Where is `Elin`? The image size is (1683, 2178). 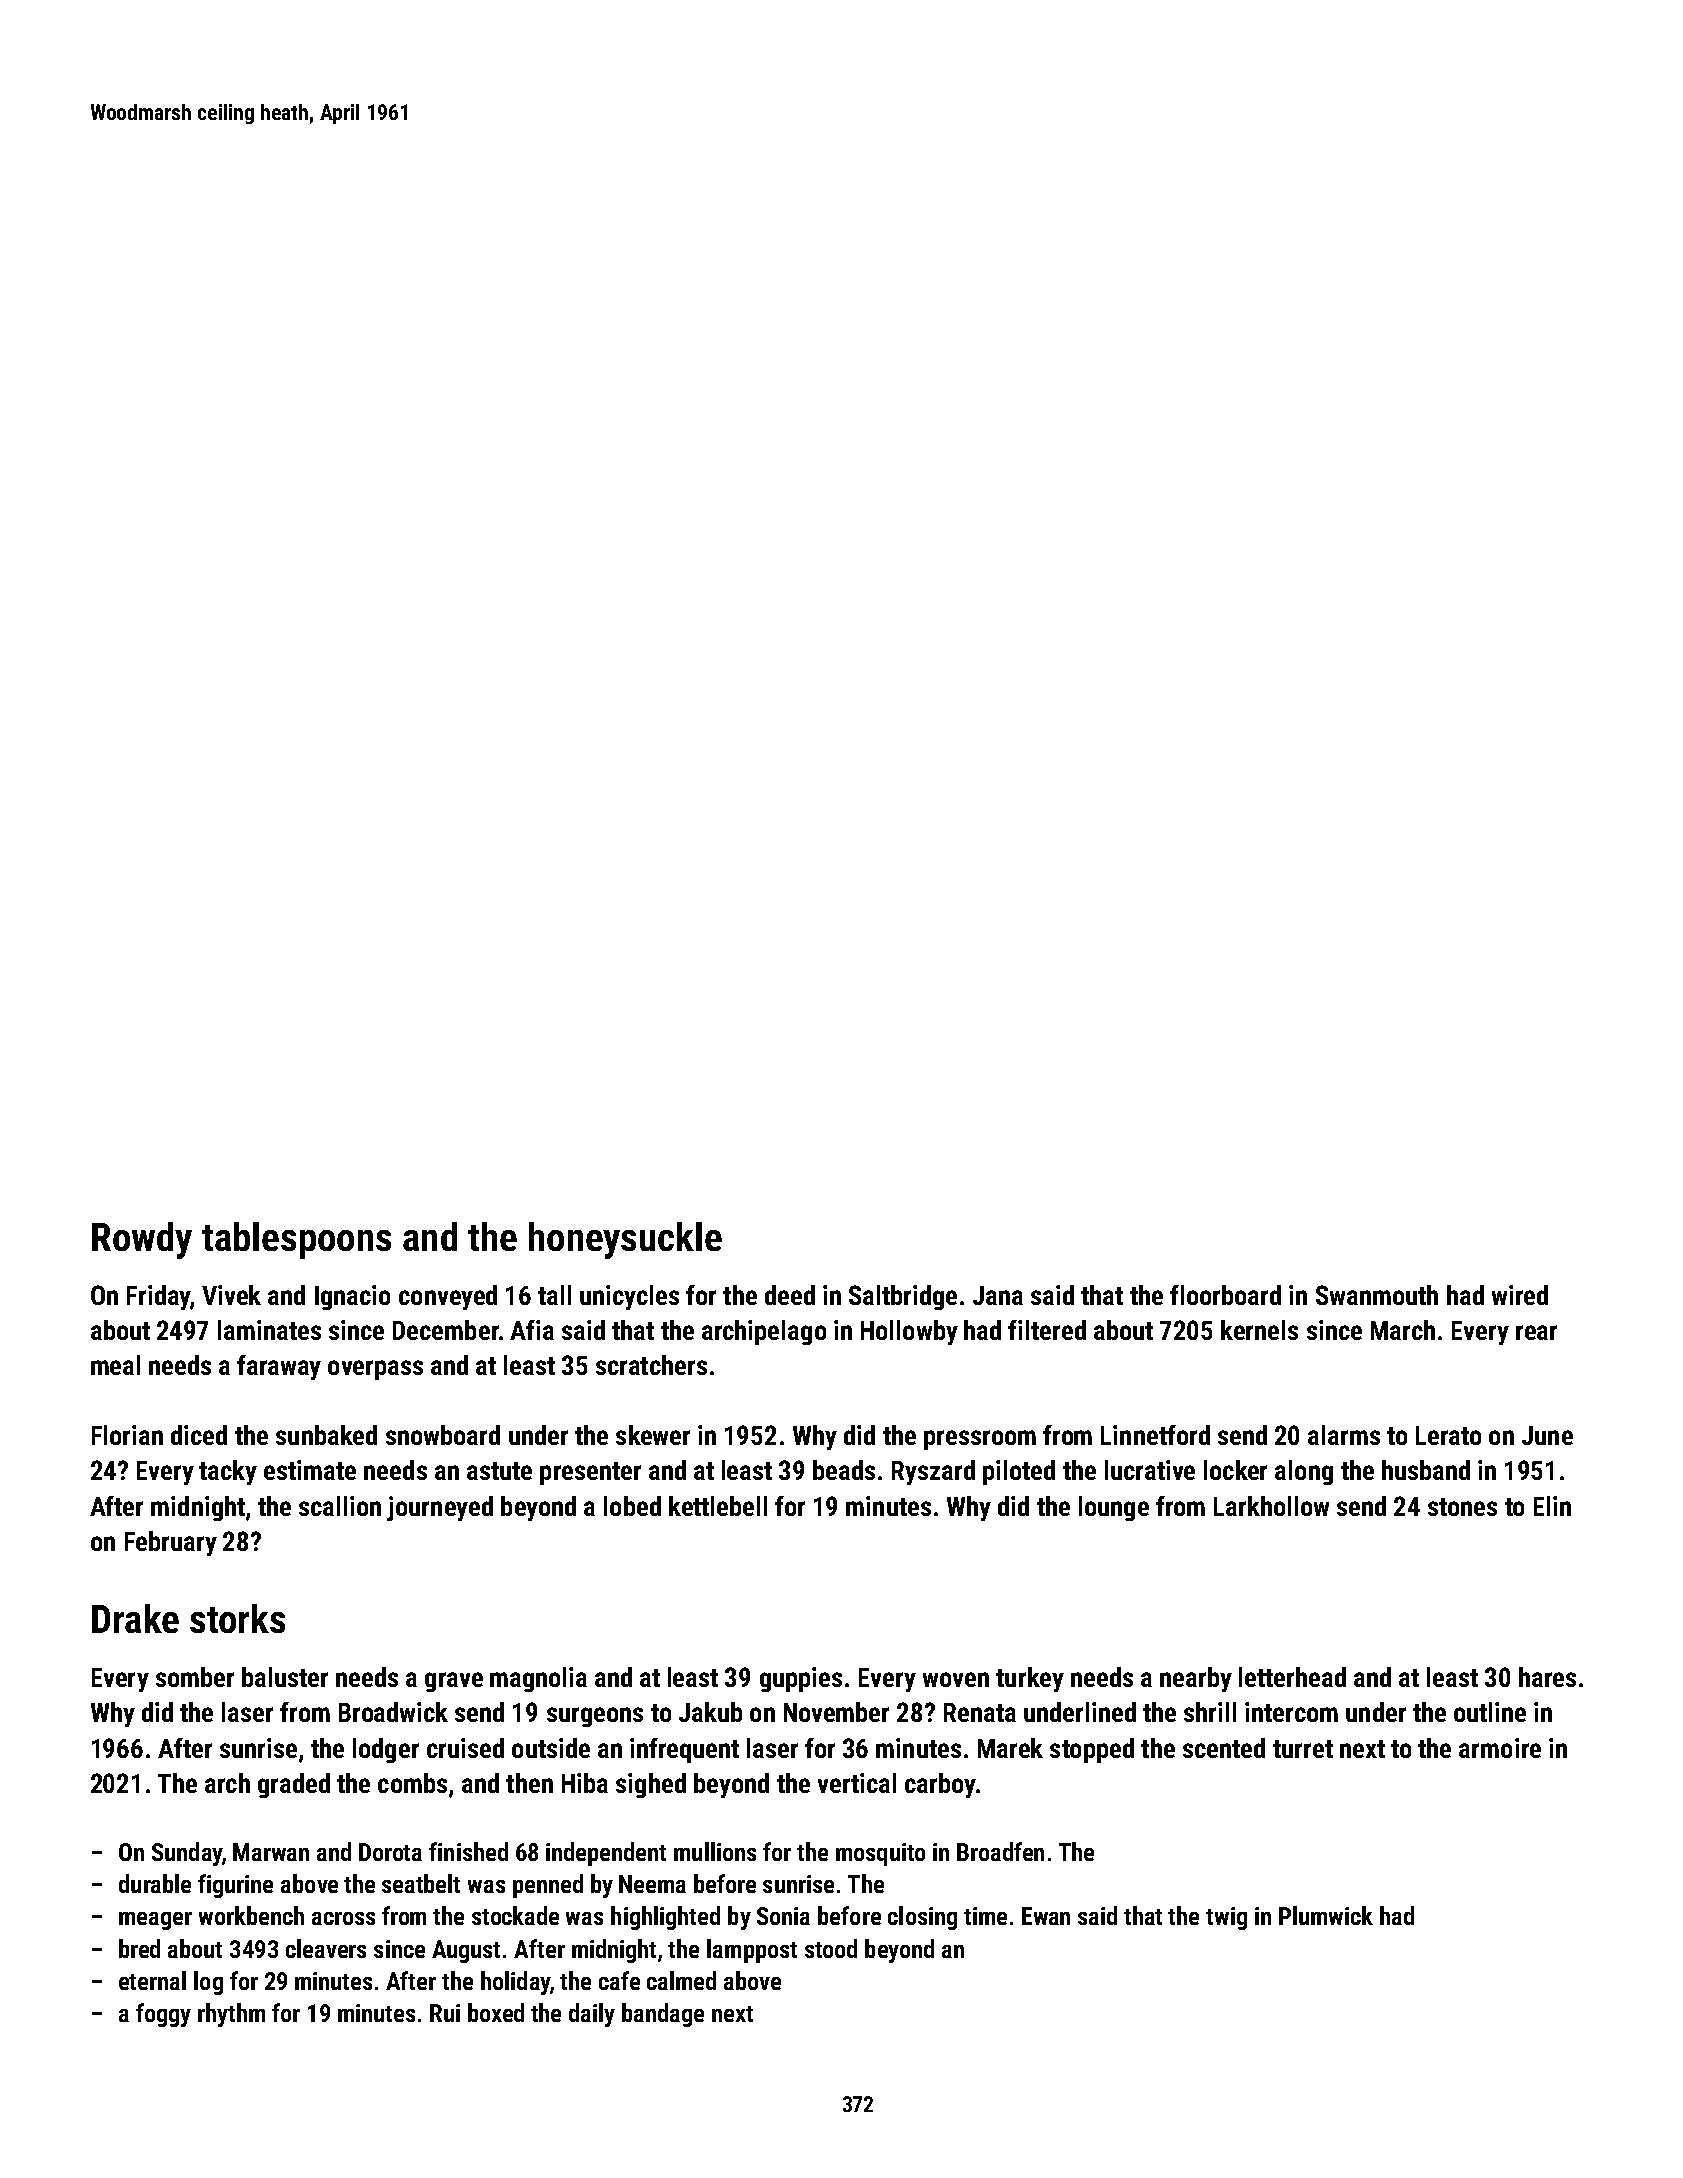 Elin is located at coordinates (1552, 1506).
